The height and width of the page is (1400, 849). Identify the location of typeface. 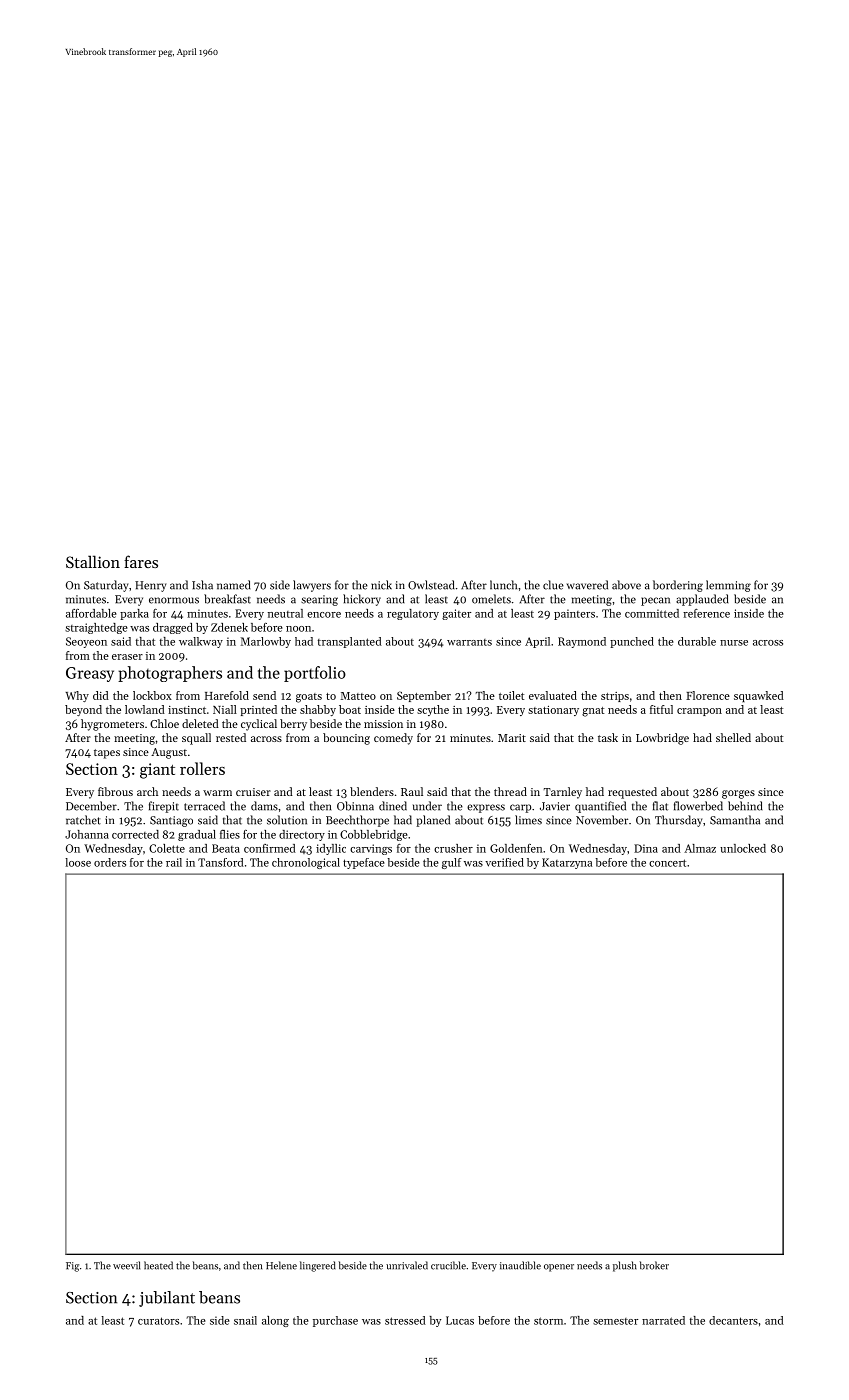
(364, 863).
